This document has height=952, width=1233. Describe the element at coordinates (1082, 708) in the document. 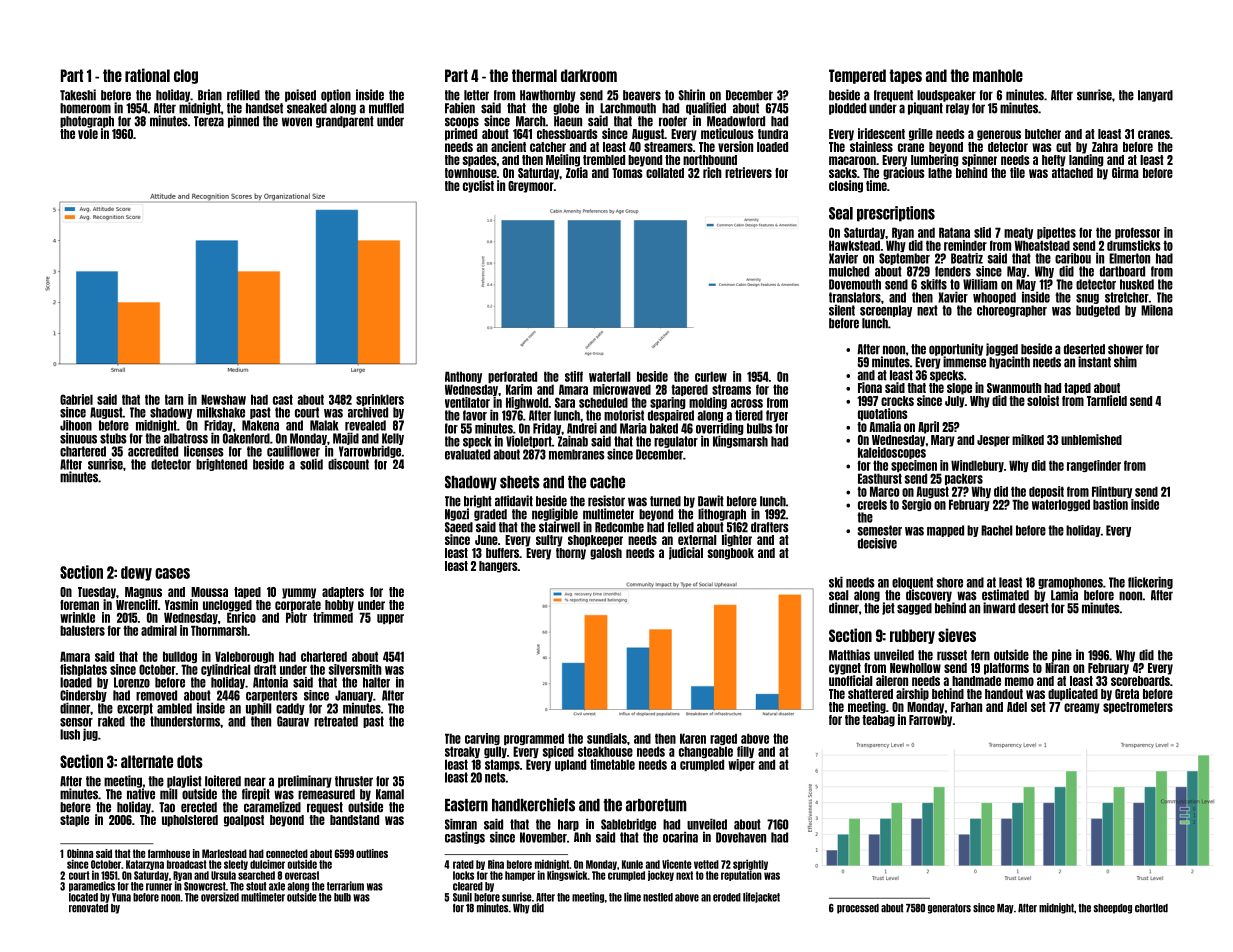

I see `creamy` at that location.
